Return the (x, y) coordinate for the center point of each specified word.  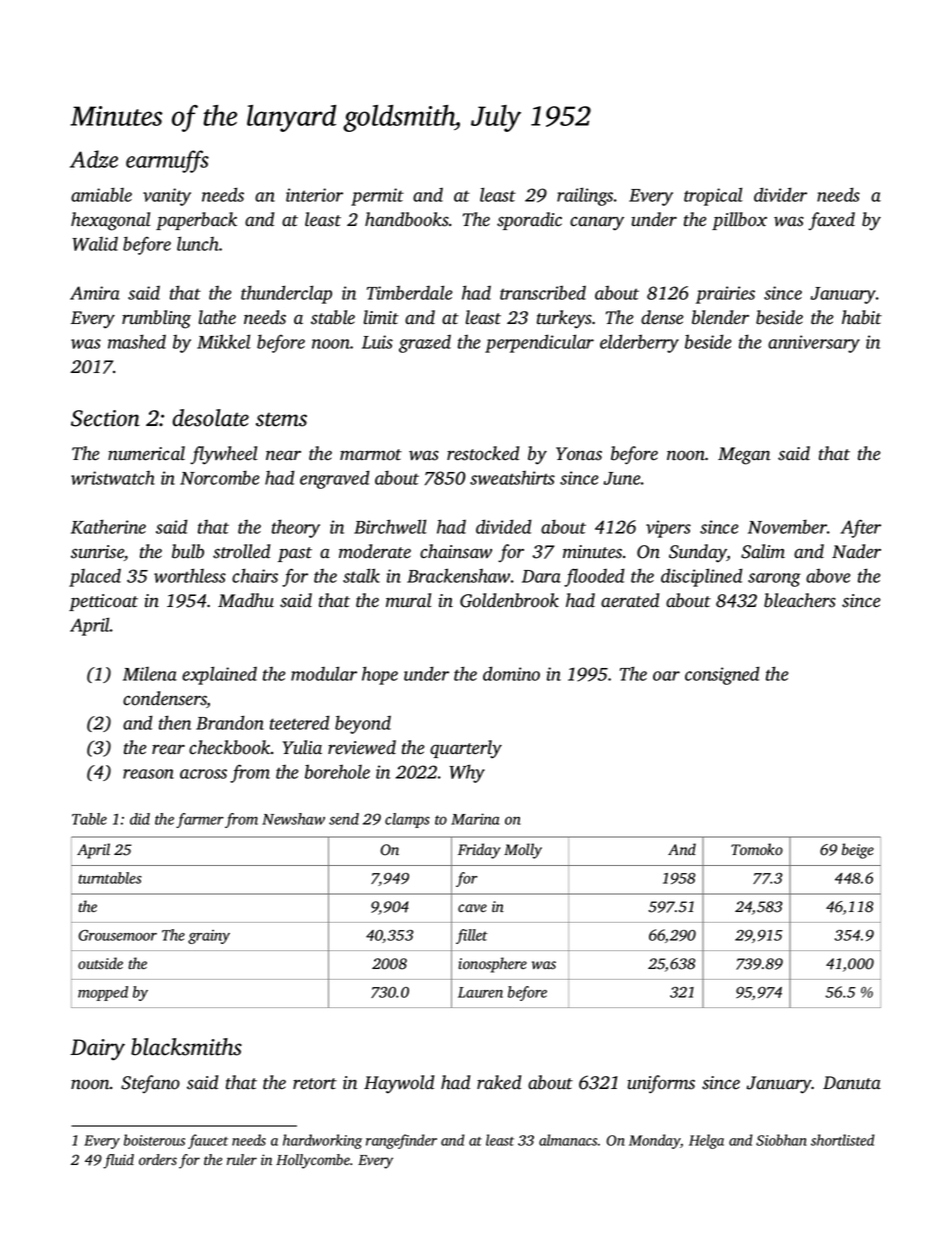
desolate (210, 418)
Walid (95, 244)
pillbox (739, 221)
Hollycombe (313, 1161)
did (140, 819)
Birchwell (390, 526)
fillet (472, 936)
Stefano (150, 1084)
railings (585, 196)
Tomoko (757, 849)
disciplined (702, 577)
